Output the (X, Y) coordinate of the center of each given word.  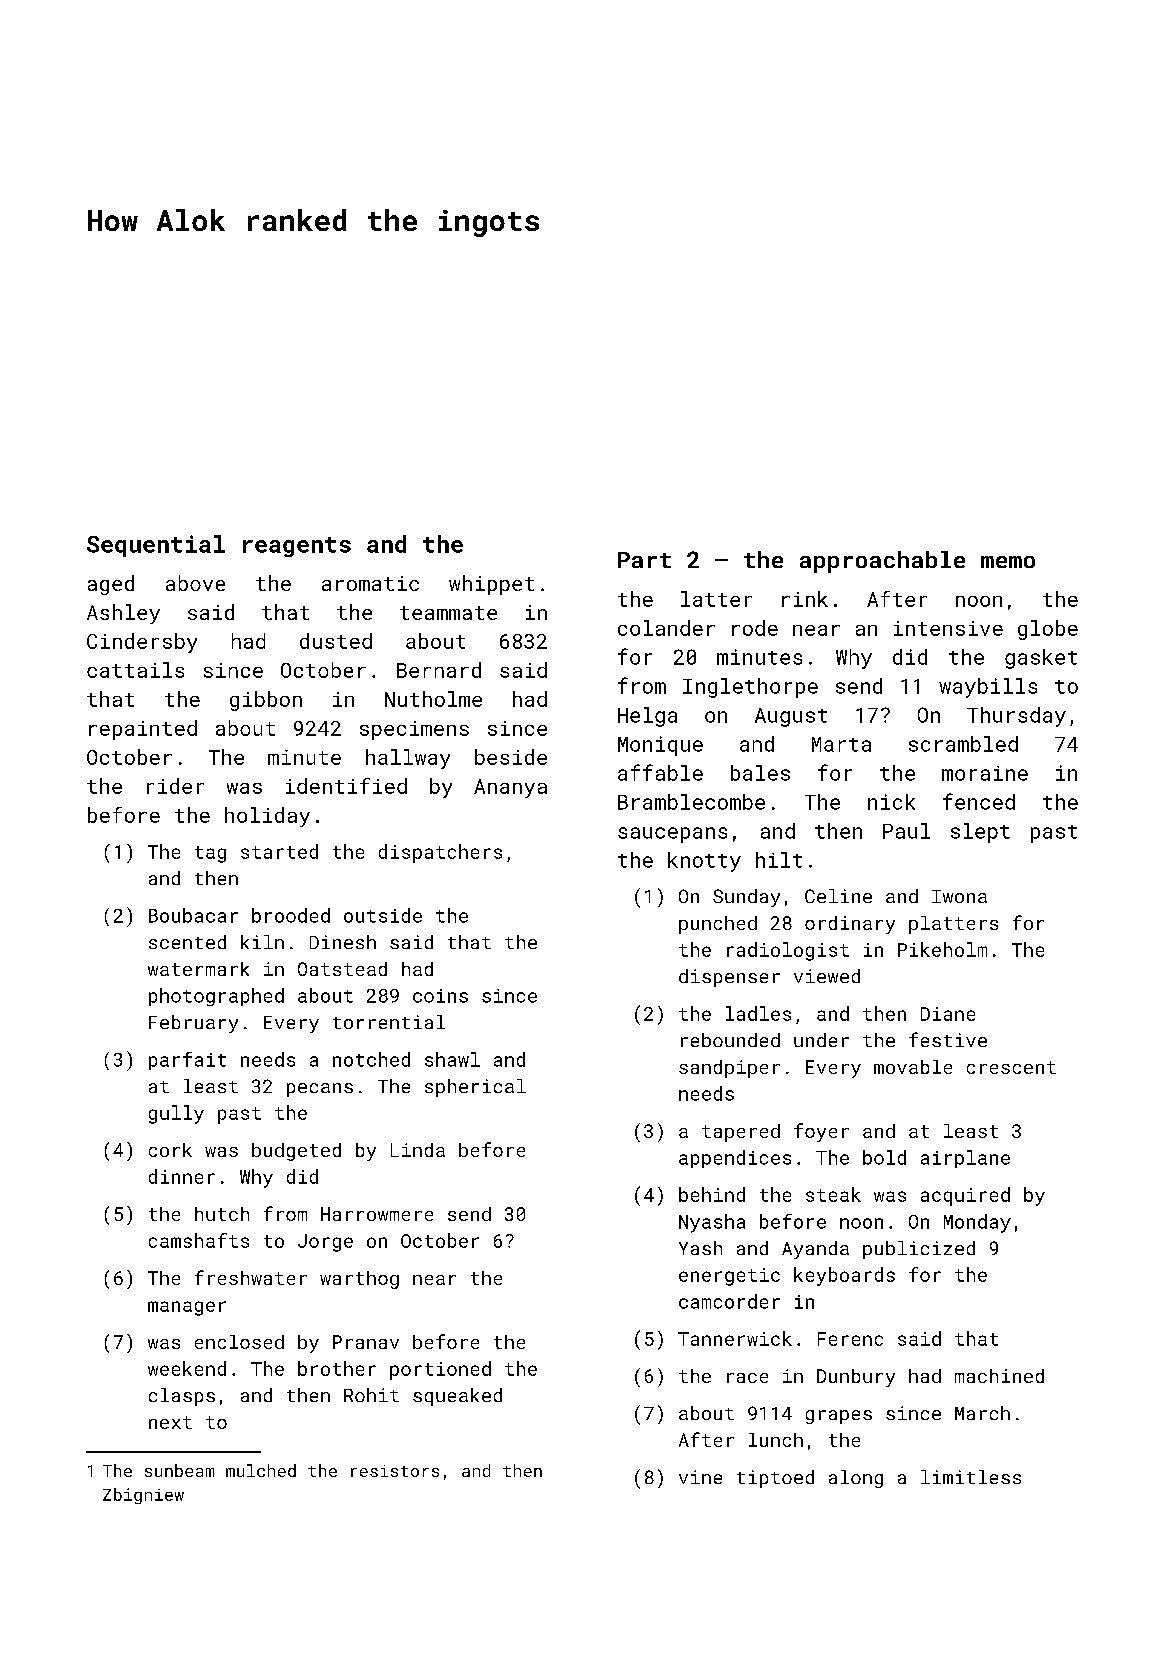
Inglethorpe (750, 688)
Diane (948, 1014)
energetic (729, 1277)
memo (1008, 562)
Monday (977, 1223)
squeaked (457, 1397)
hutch (222, 1214)
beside (511, 757)
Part (644, 560)
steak (833, 1194)
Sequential (156, 546)
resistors (395, 1471)
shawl (452, 1059)
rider (175, 786)
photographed (216, 997)
